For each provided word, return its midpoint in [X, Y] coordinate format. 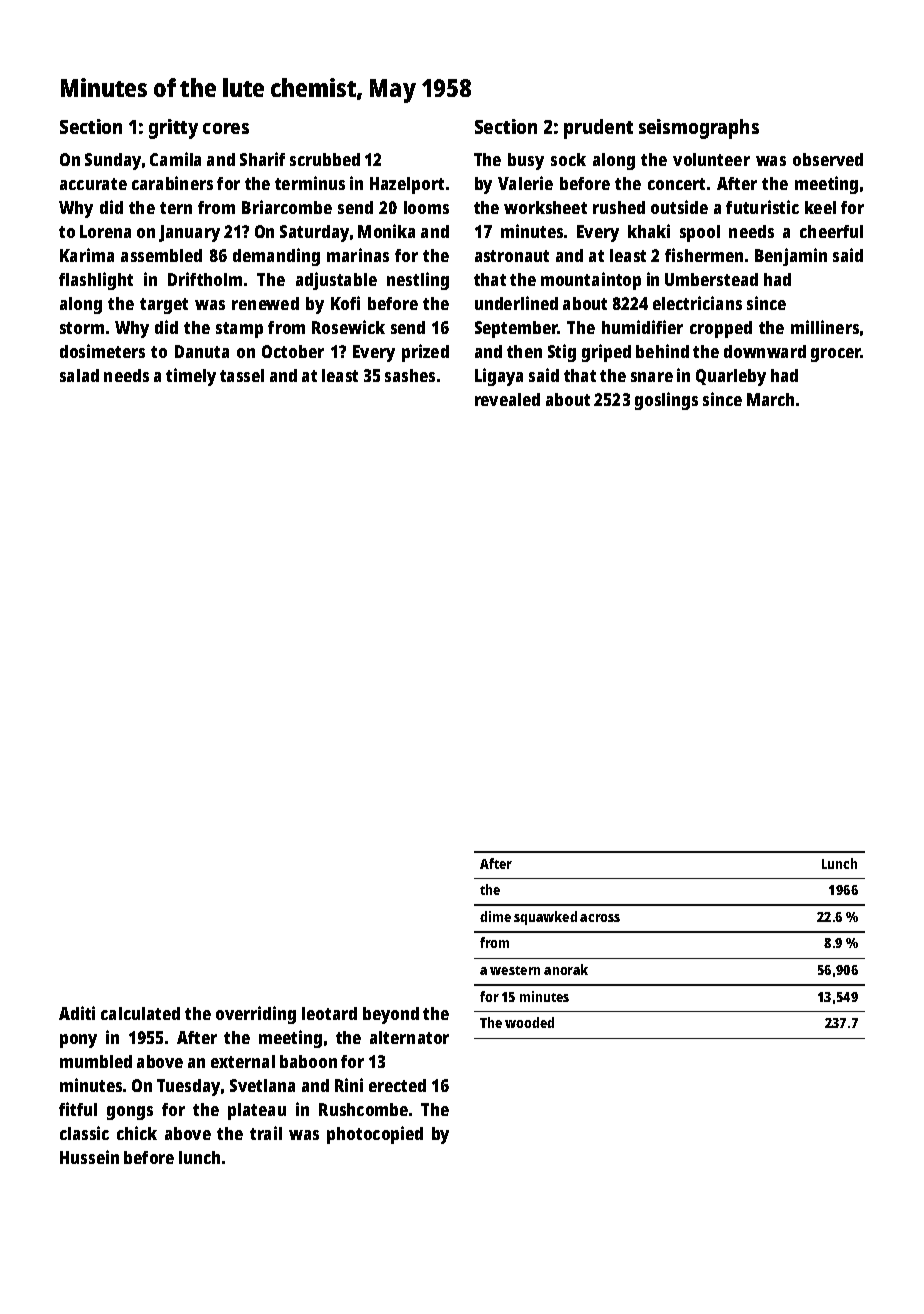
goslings [666, 401]
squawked [545, 918]
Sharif [262, 159]
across [600, 918]
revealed [507, 399]
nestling [418, 281]
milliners [825, 327]
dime [495, 916]
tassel [242, 375]
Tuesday [188, 1087]
